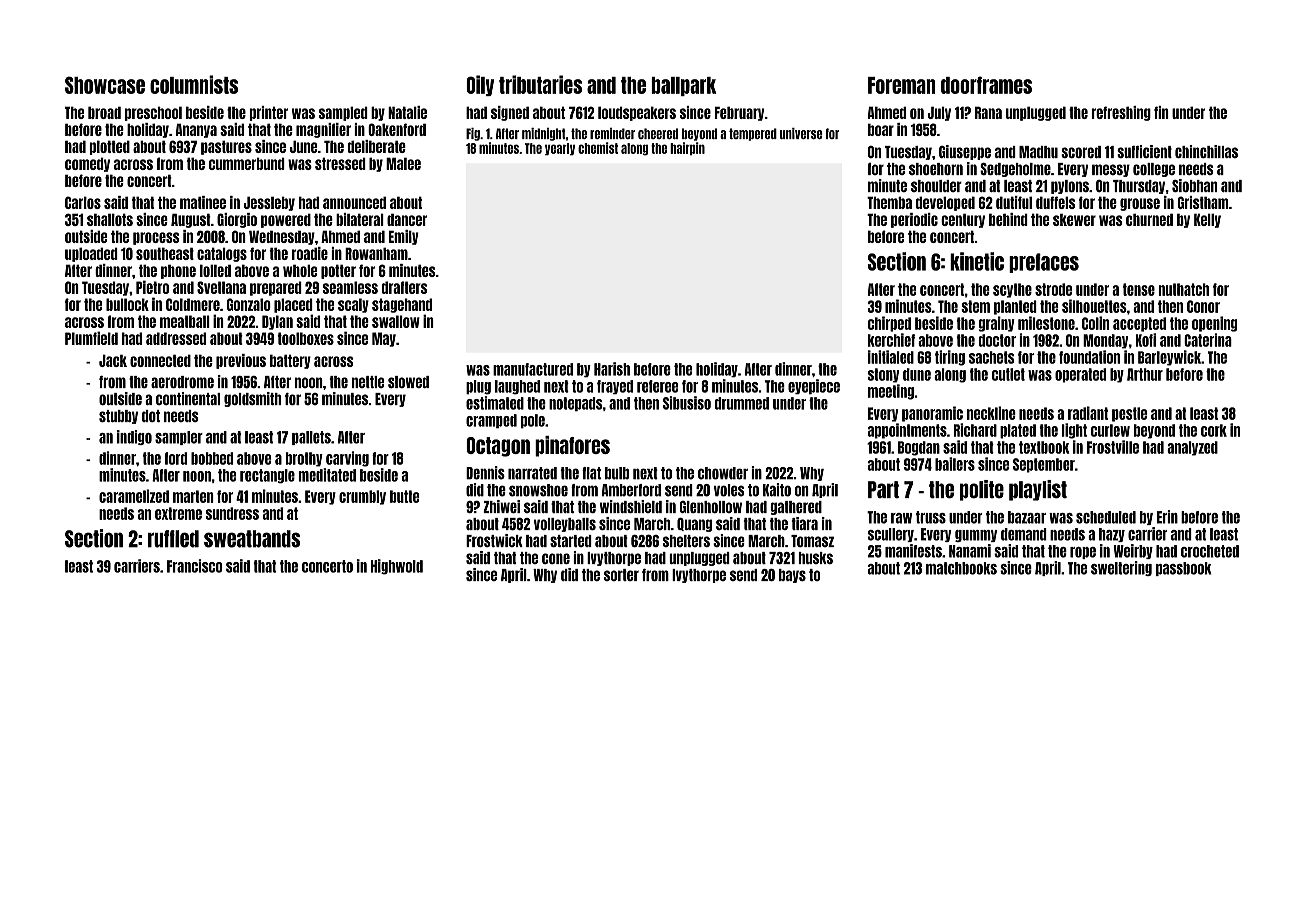  Describe the element at coordinates (226, 147) in the image. I see `pastures` at that location.
